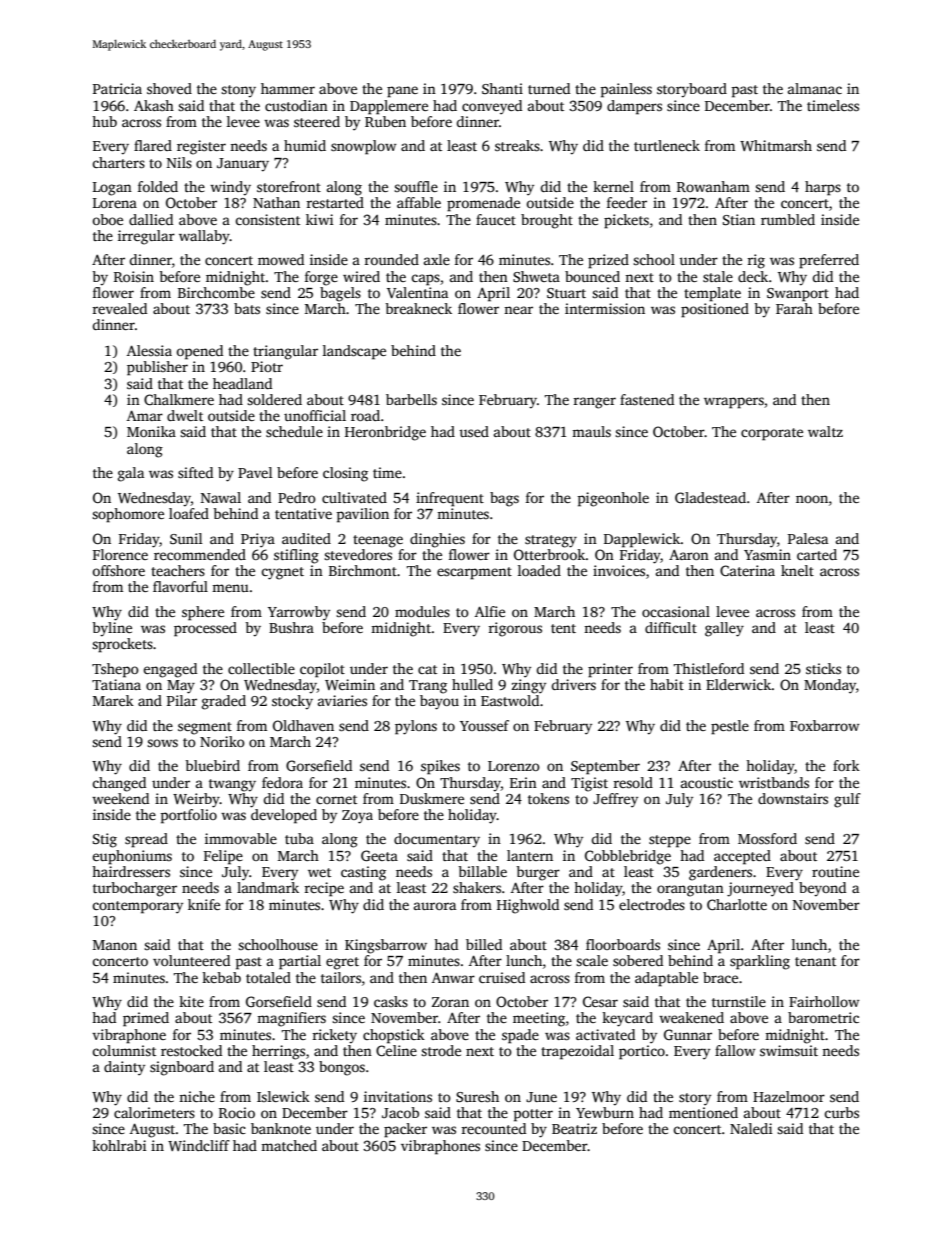 This image has width=952, height=1233. I want to click on kohlrabi, so click(119, 1145).
